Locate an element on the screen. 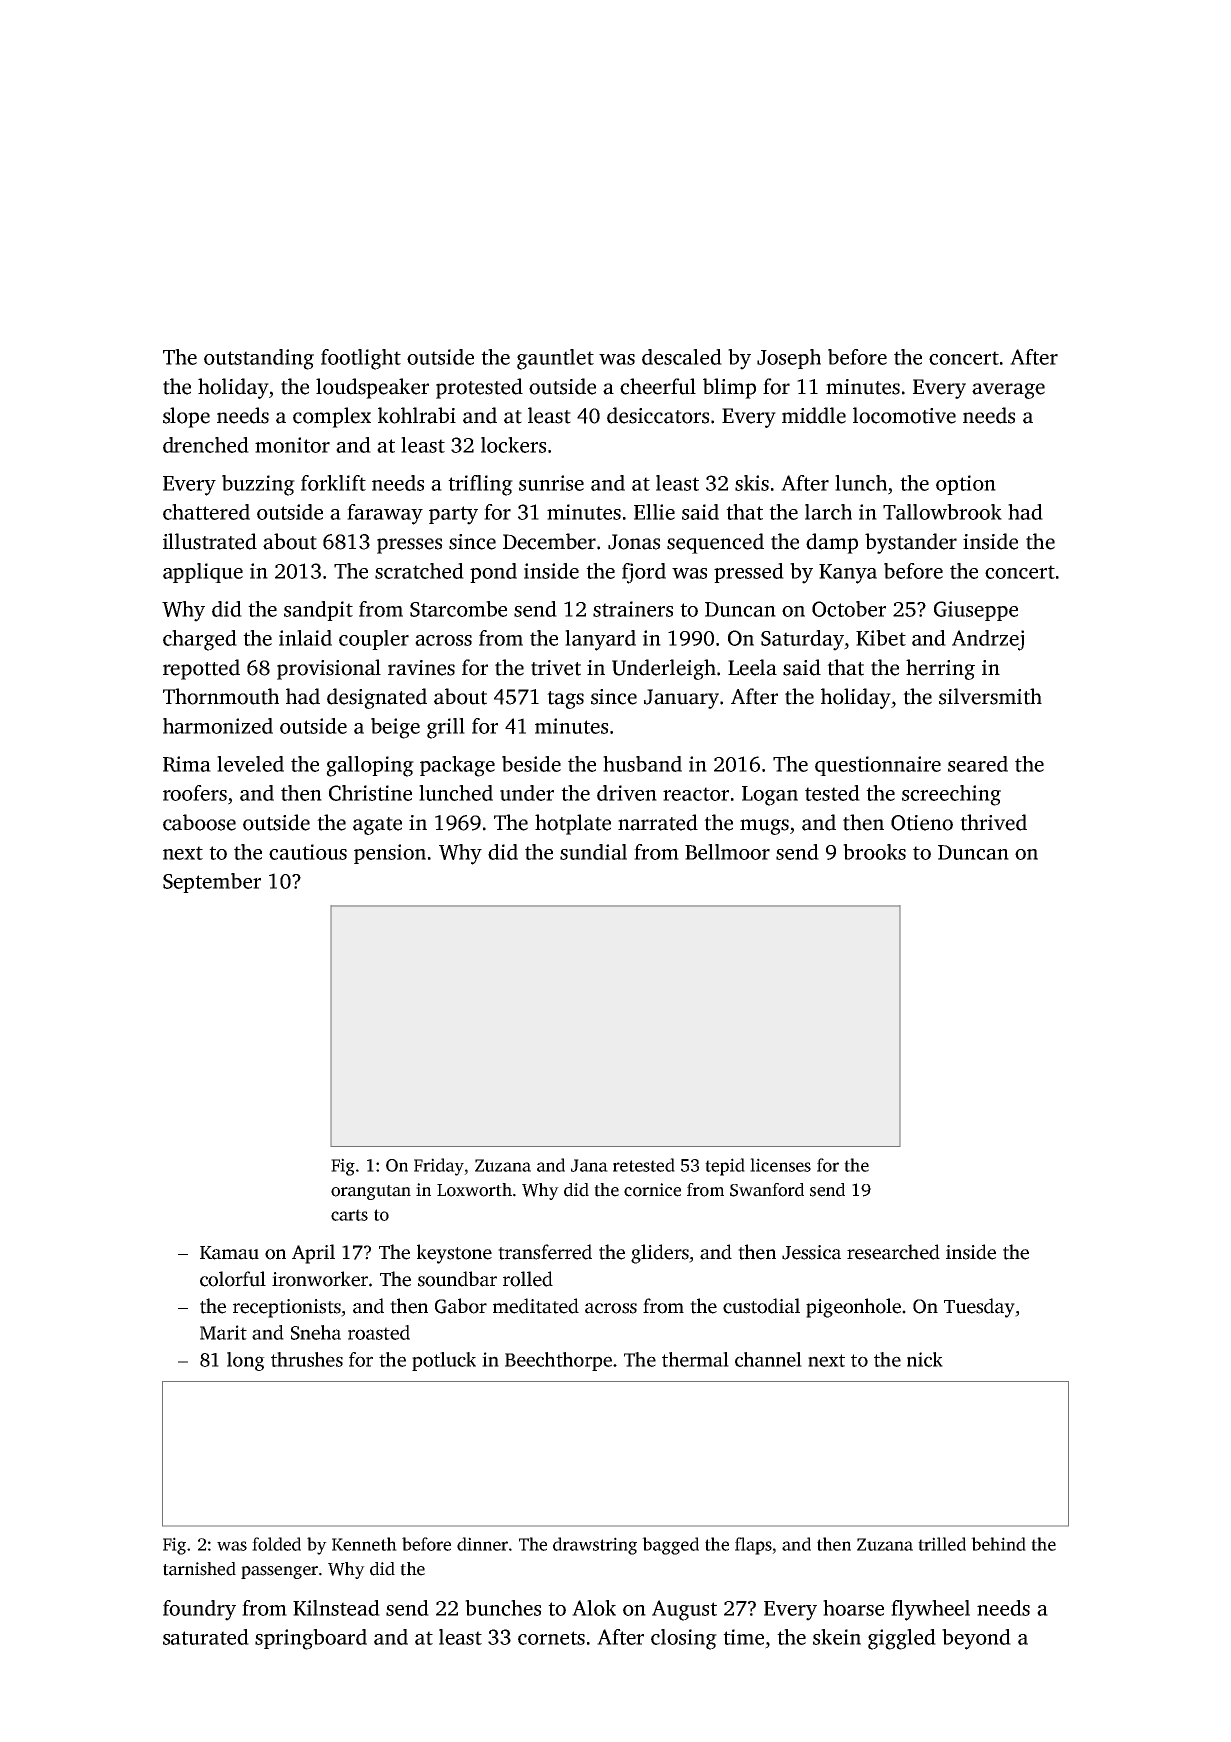 This screenshot has height=1742, width=1231. kohlrabi is located at coordinates (417, 415).
